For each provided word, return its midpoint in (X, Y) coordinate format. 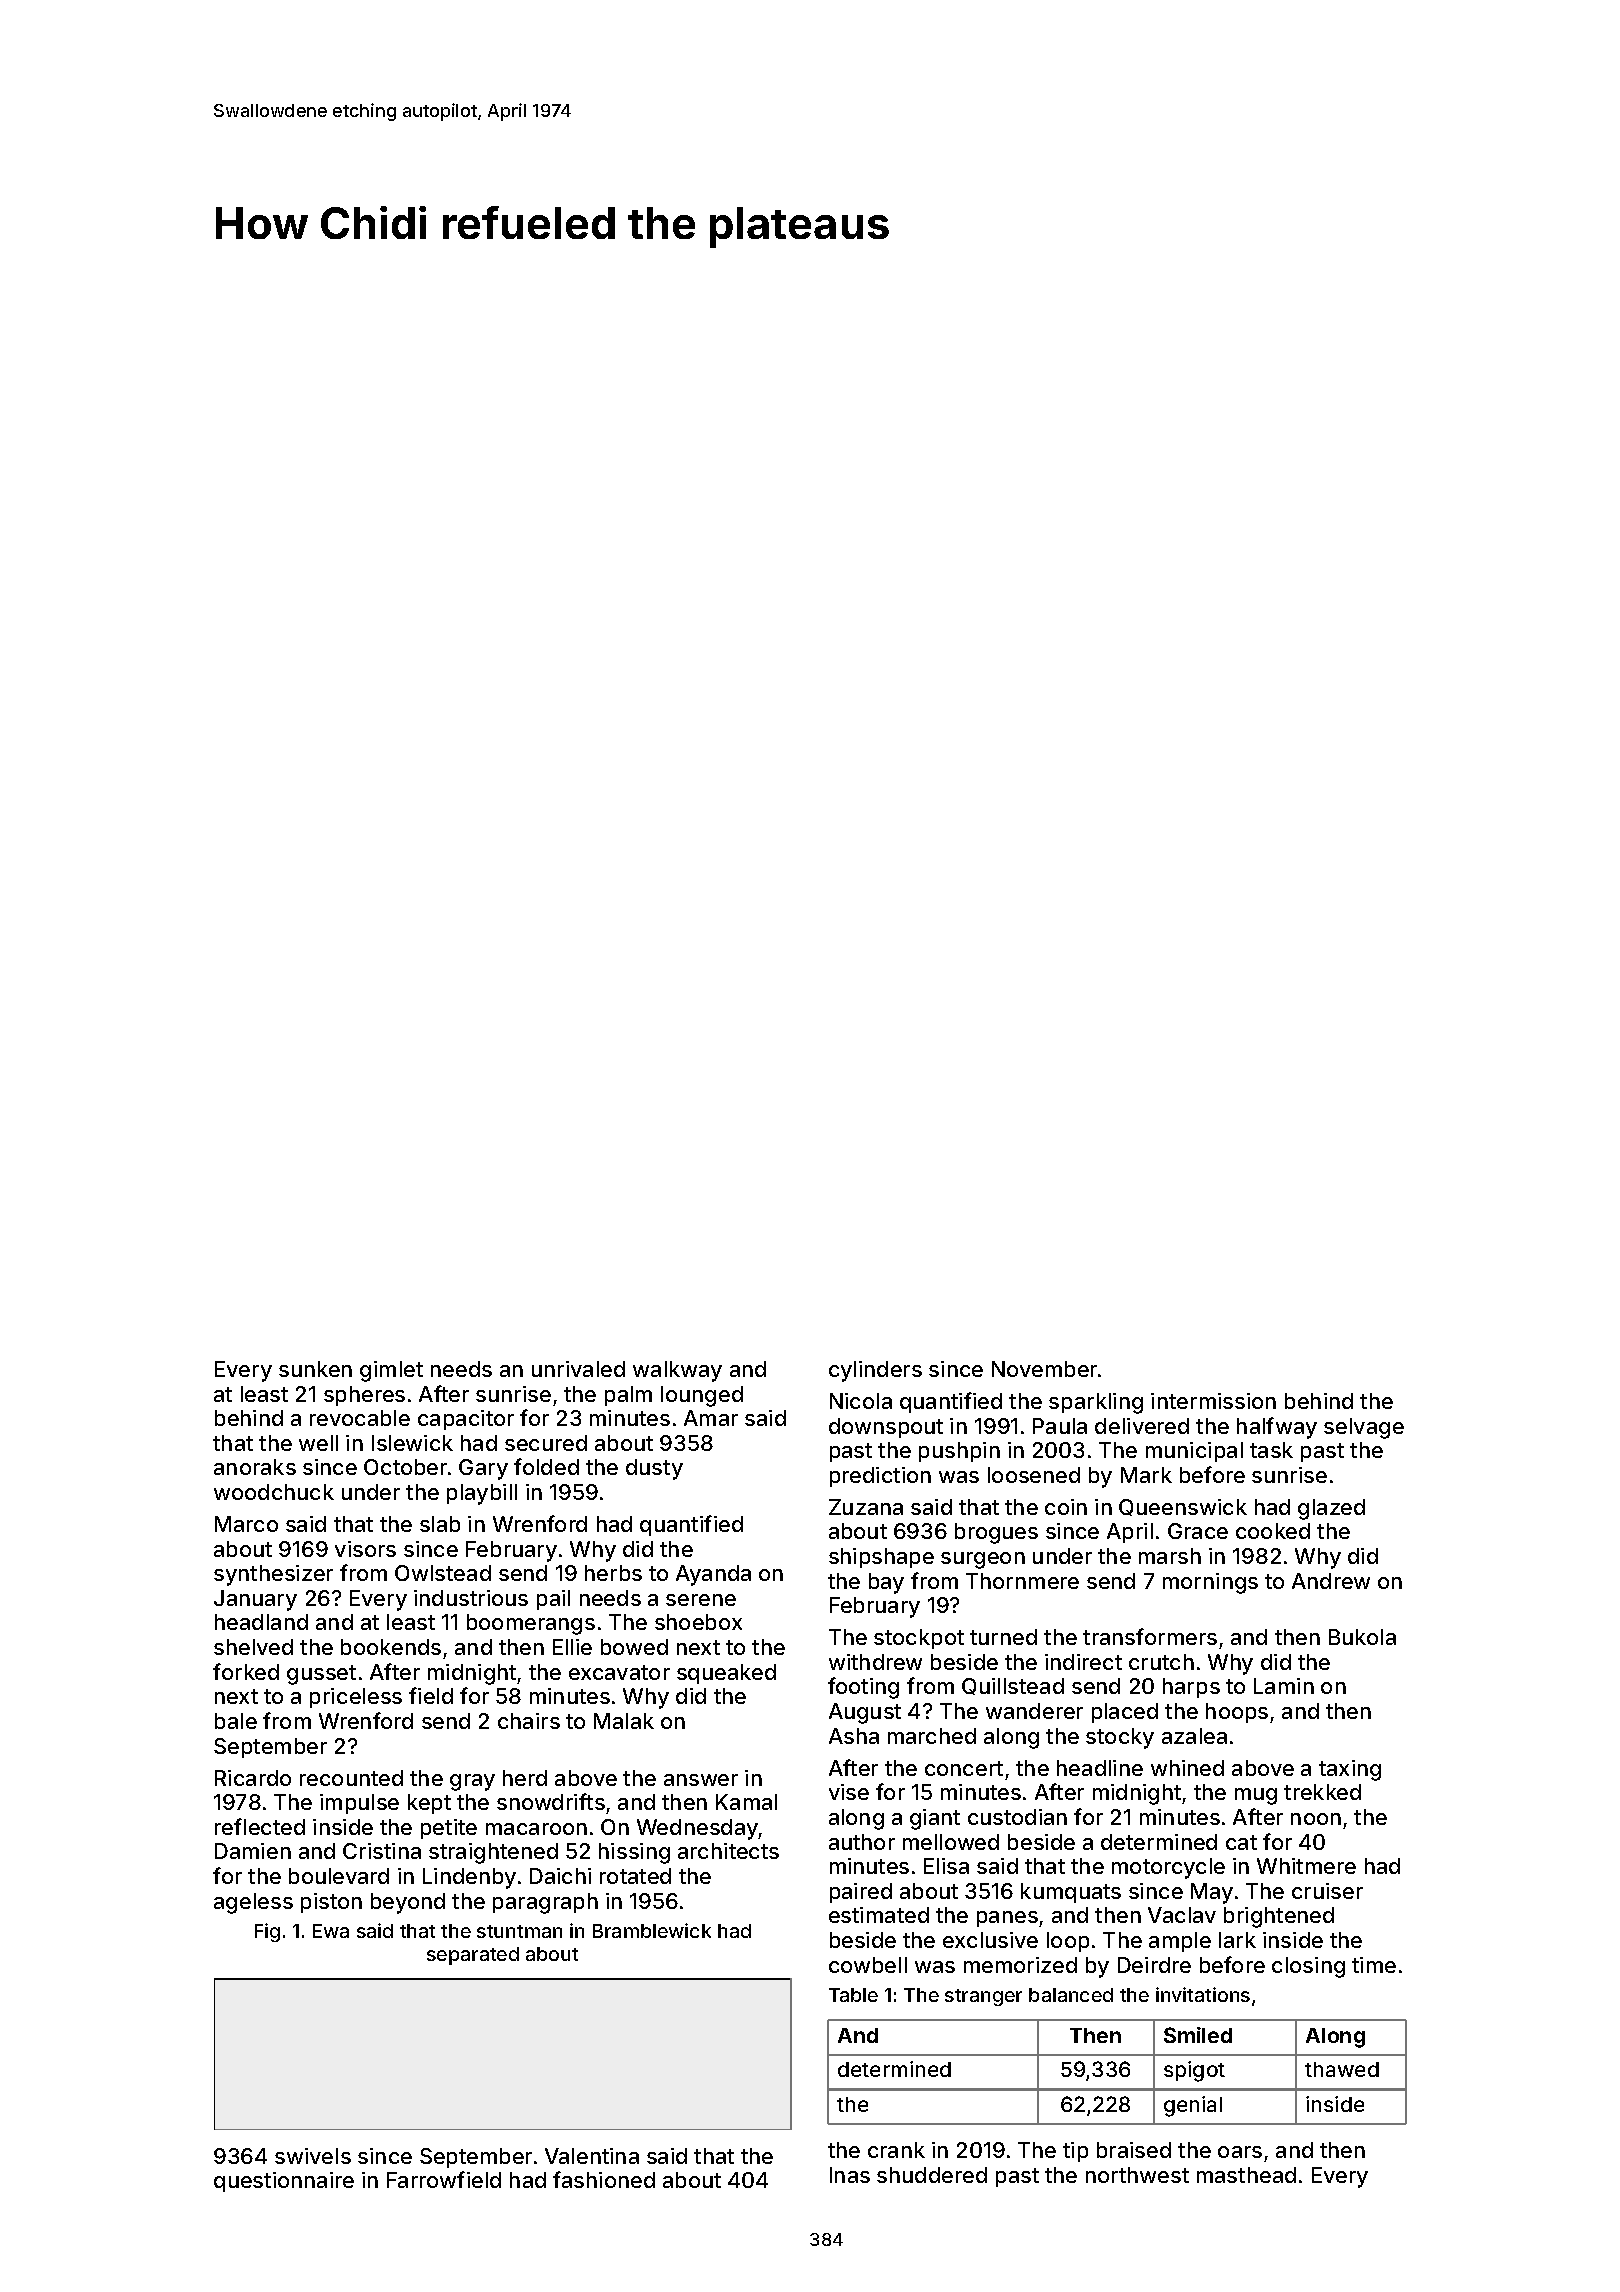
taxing (1350, 1770)
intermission (1213, 1401)
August (865, 1713)
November (1044, 1369)
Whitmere (1306, 1866)
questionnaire (284, 2182)
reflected (260, 1826)
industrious (471, 1598)
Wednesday (698, 1829)
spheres (364, 1396)
